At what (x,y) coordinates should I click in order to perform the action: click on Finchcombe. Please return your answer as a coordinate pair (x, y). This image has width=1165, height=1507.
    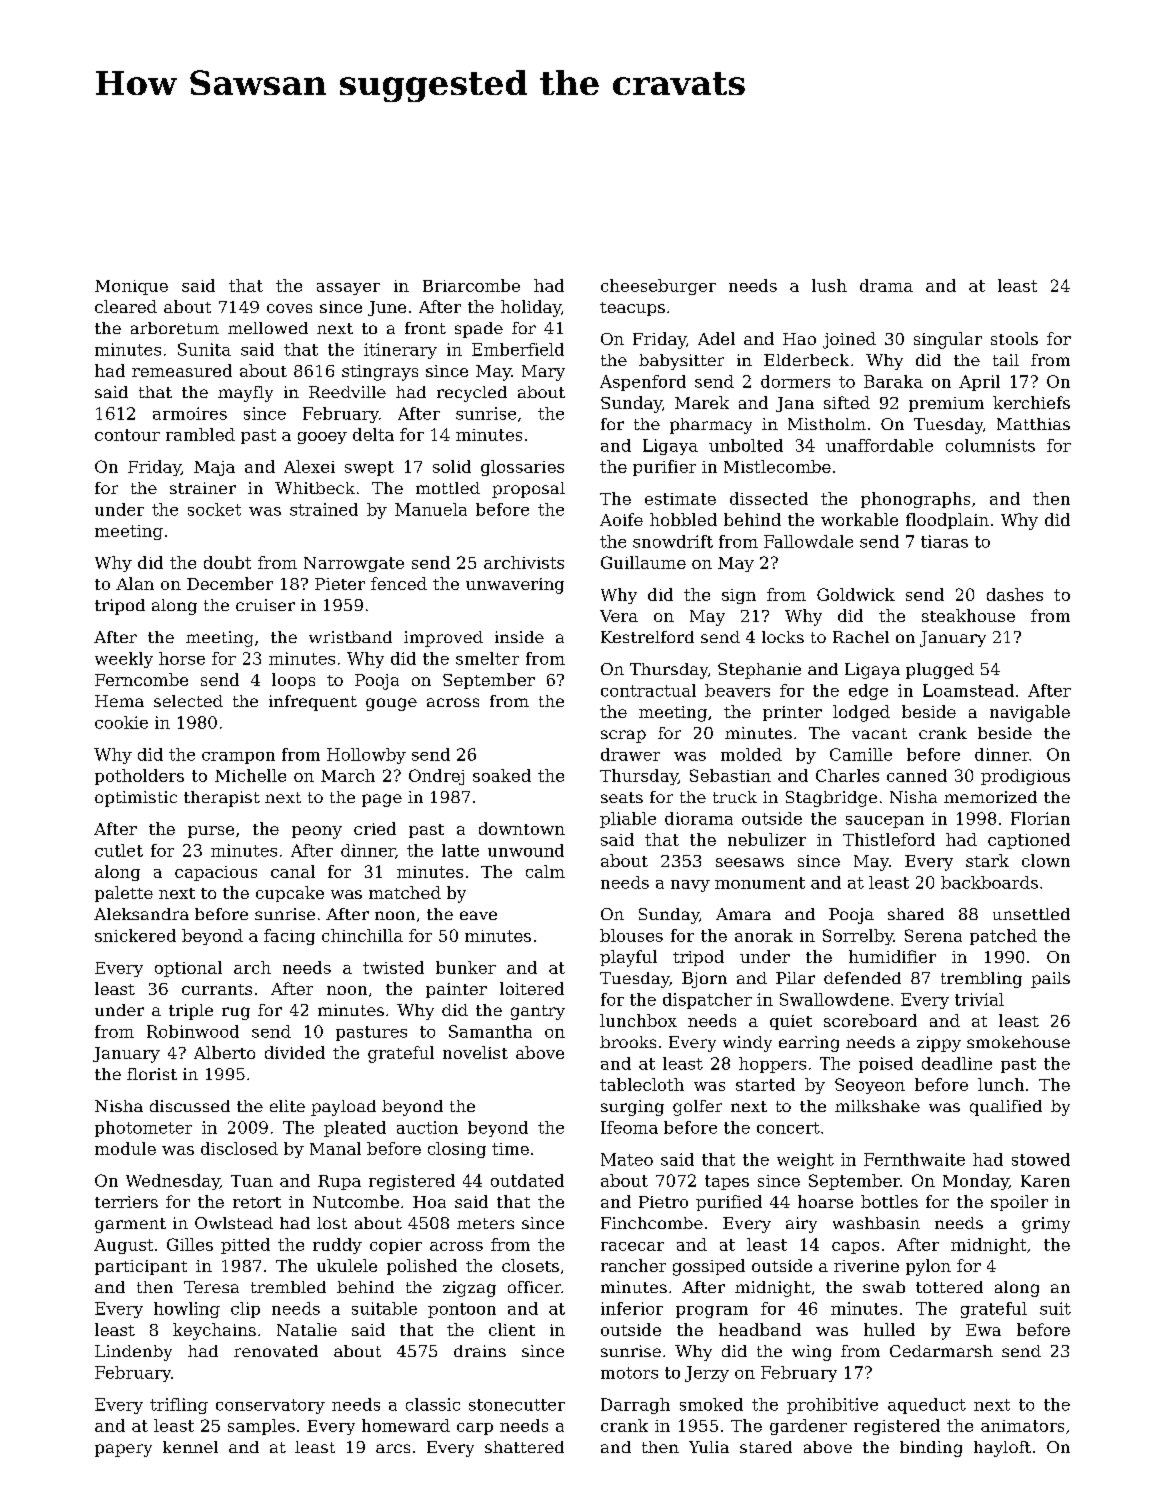
    Looking at the image, I should click on (652, 1223).
